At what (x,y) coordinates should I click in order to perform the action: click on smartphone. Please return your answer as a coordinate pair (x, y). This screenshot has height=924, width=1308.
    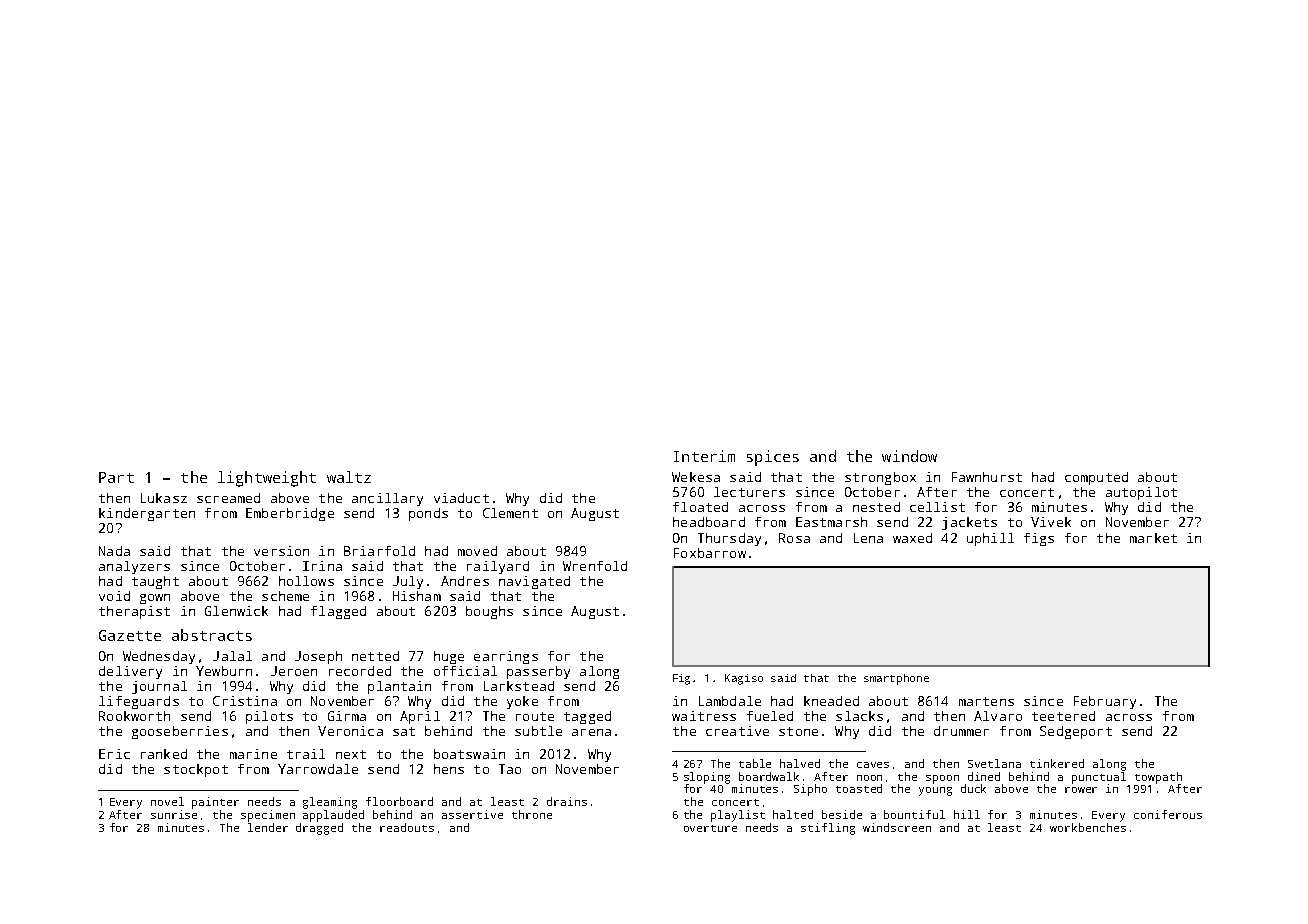
    Looking at the image, I should click on (896, 679).
